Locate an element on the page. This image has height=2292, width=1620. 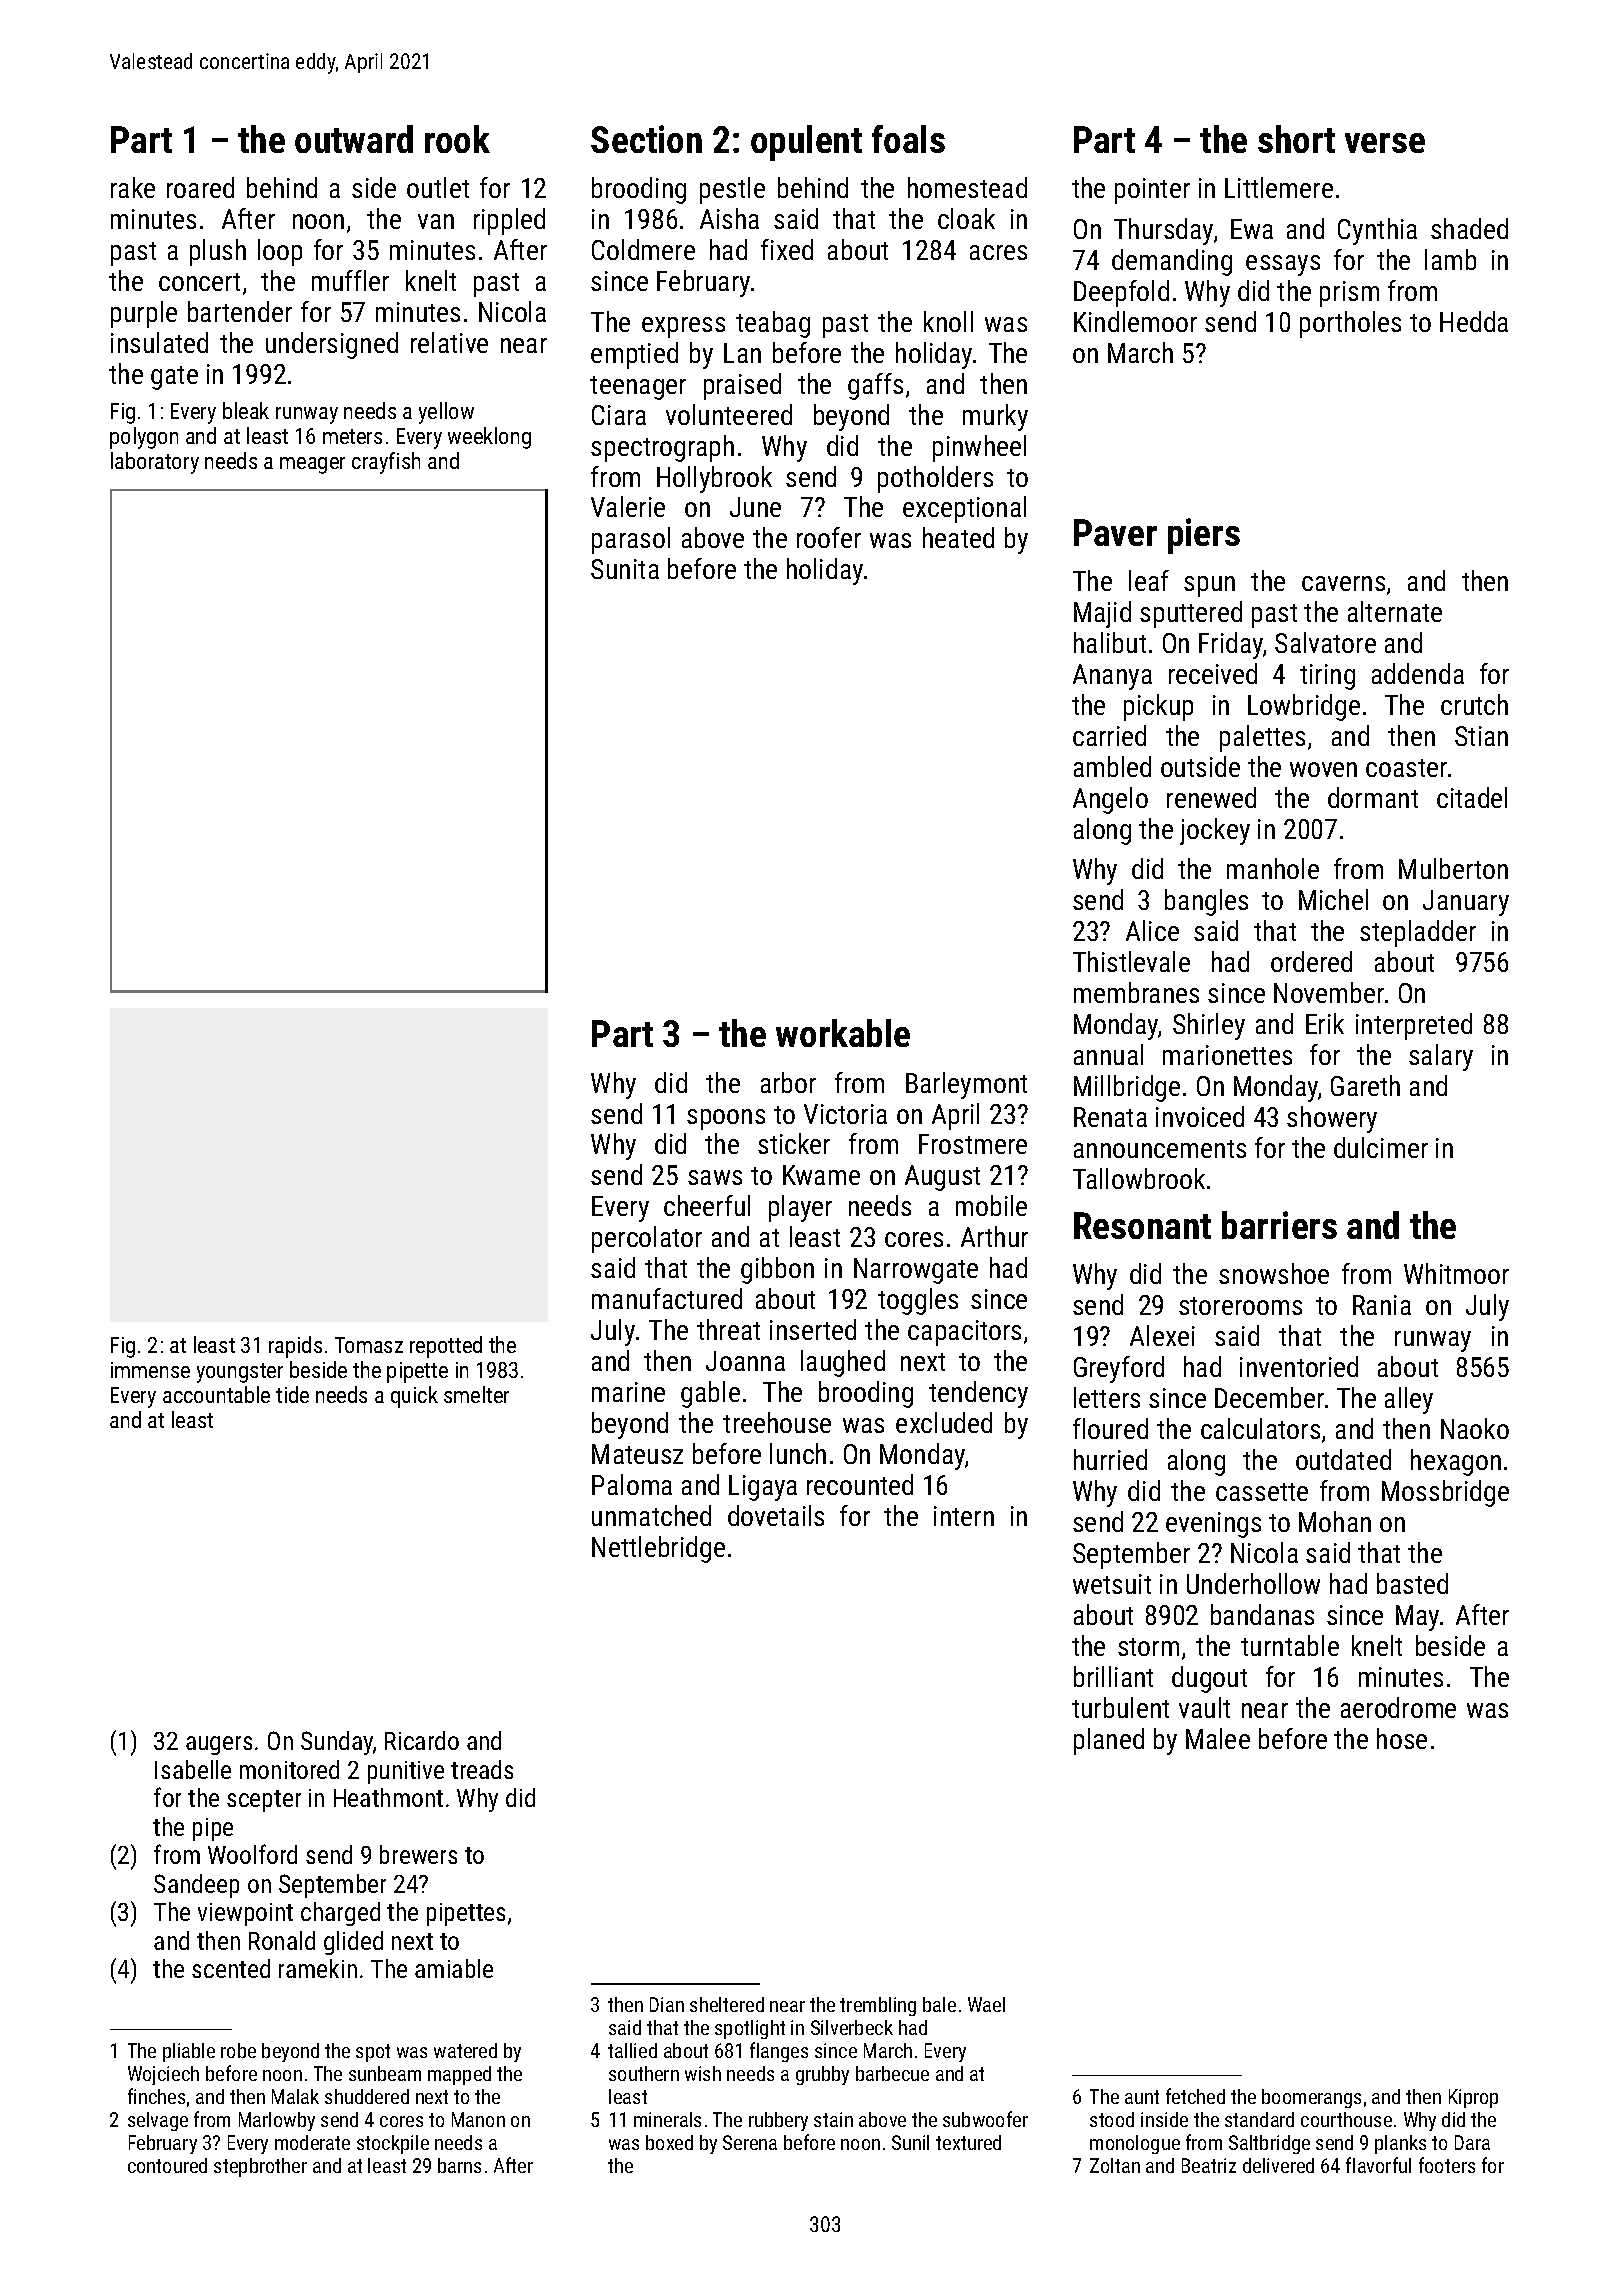
Malee is located at coordinates (1218, 1738).
